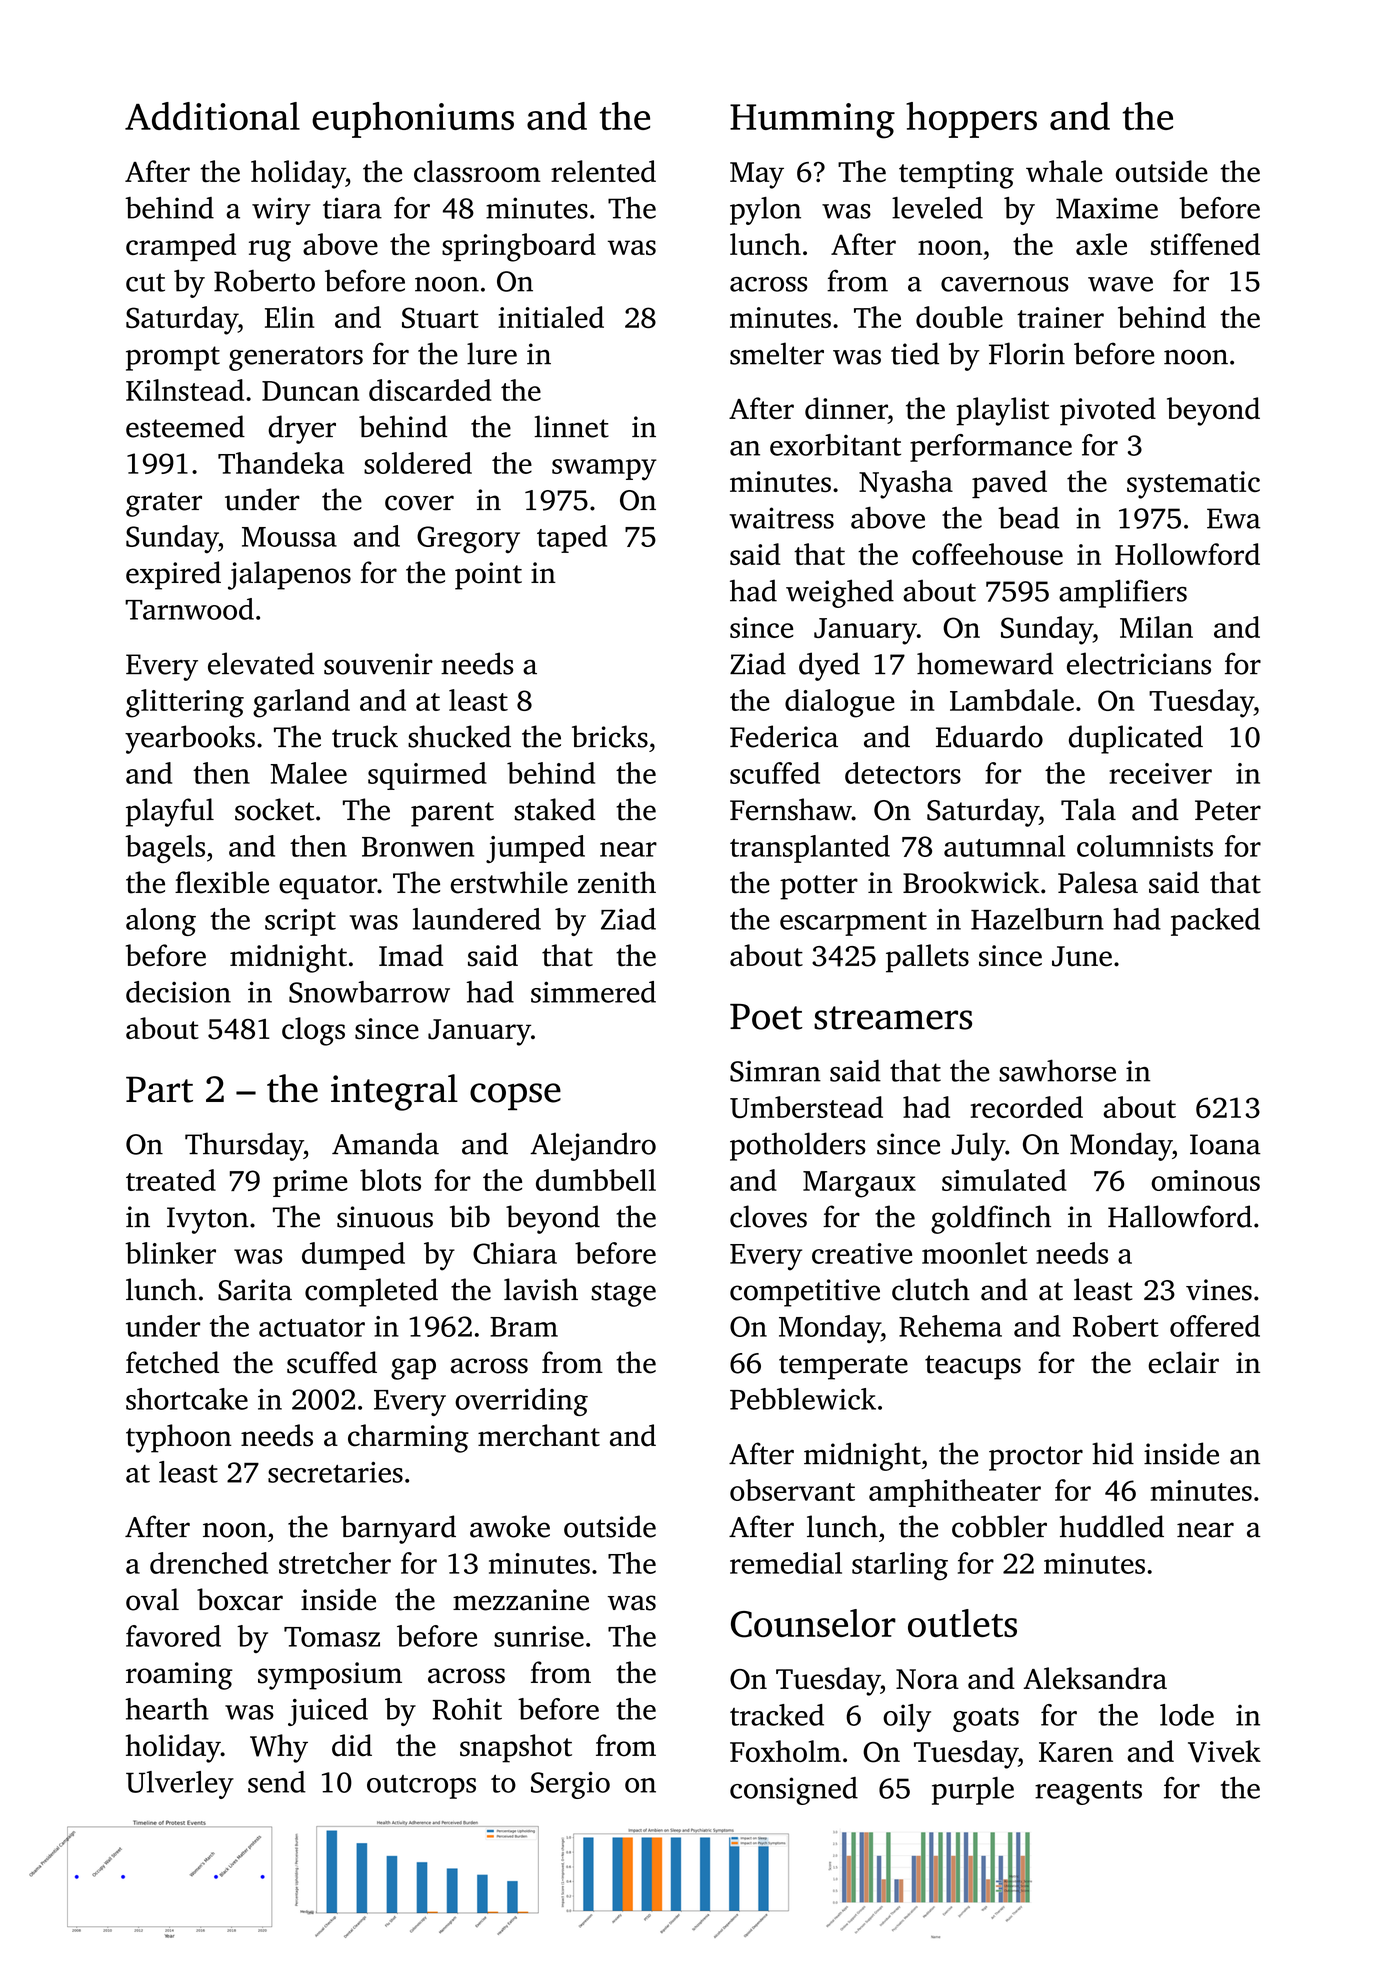 The height and width of the image is (1969, 1386). Describe the element at coordinates (352, 208) in the image. I see `tiara` at that location.
